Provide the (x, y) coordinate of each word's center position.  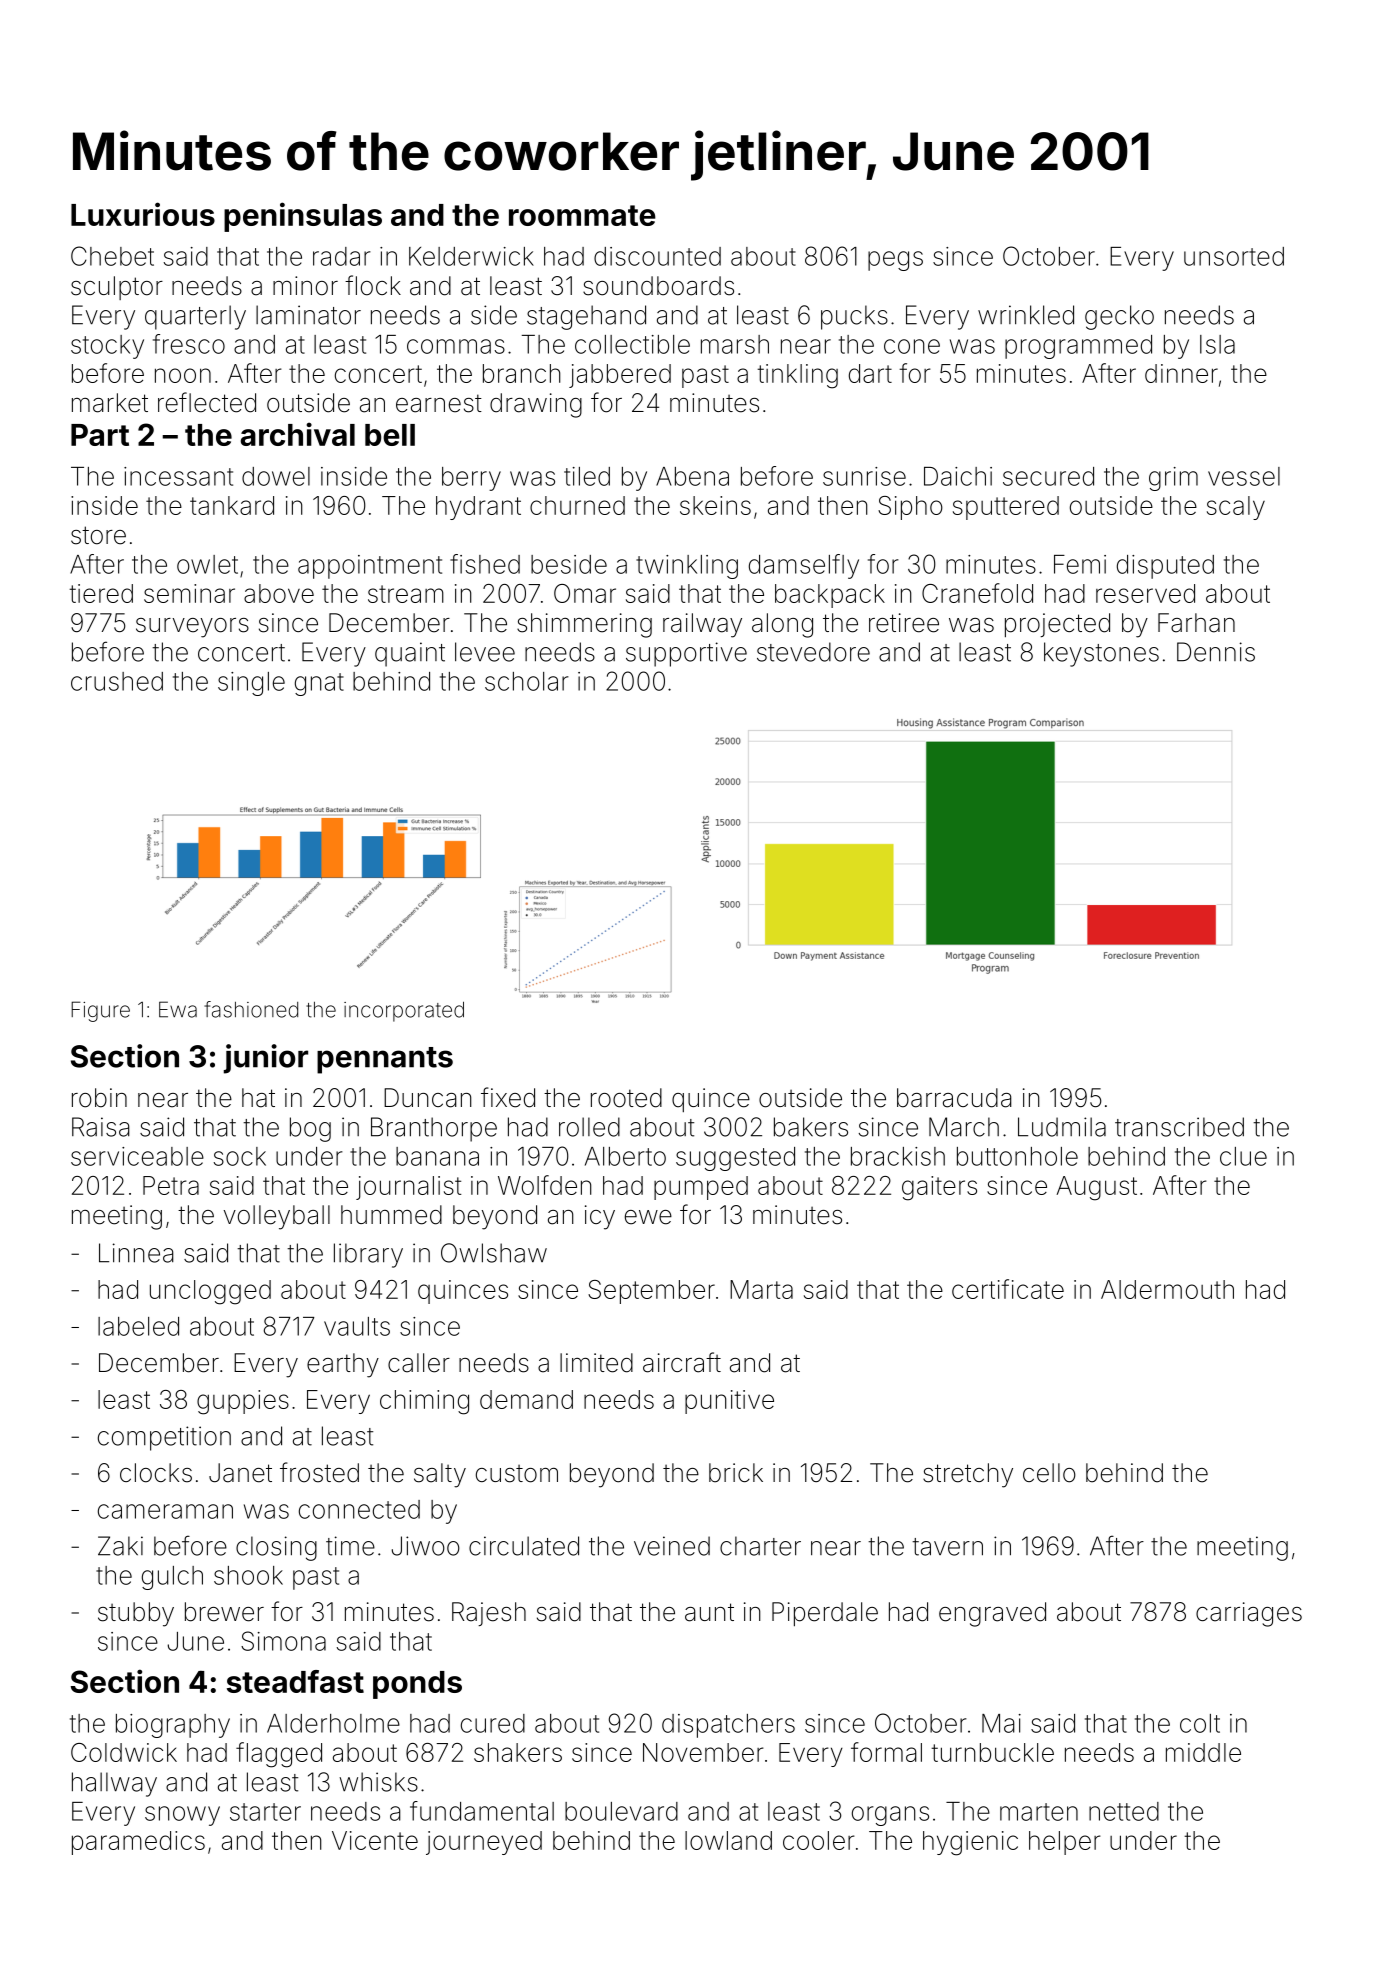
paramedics (138, 1843)
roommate (582, 215)
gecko (1119, 317)
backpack (830, 596)
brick (736, 1473)
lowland (728, 1840)
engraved (992, 1614)
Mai (1001, 1723)
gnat (319, 684)
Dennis (1216, 652)
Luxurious (143, 214)
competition (164, 1438)
